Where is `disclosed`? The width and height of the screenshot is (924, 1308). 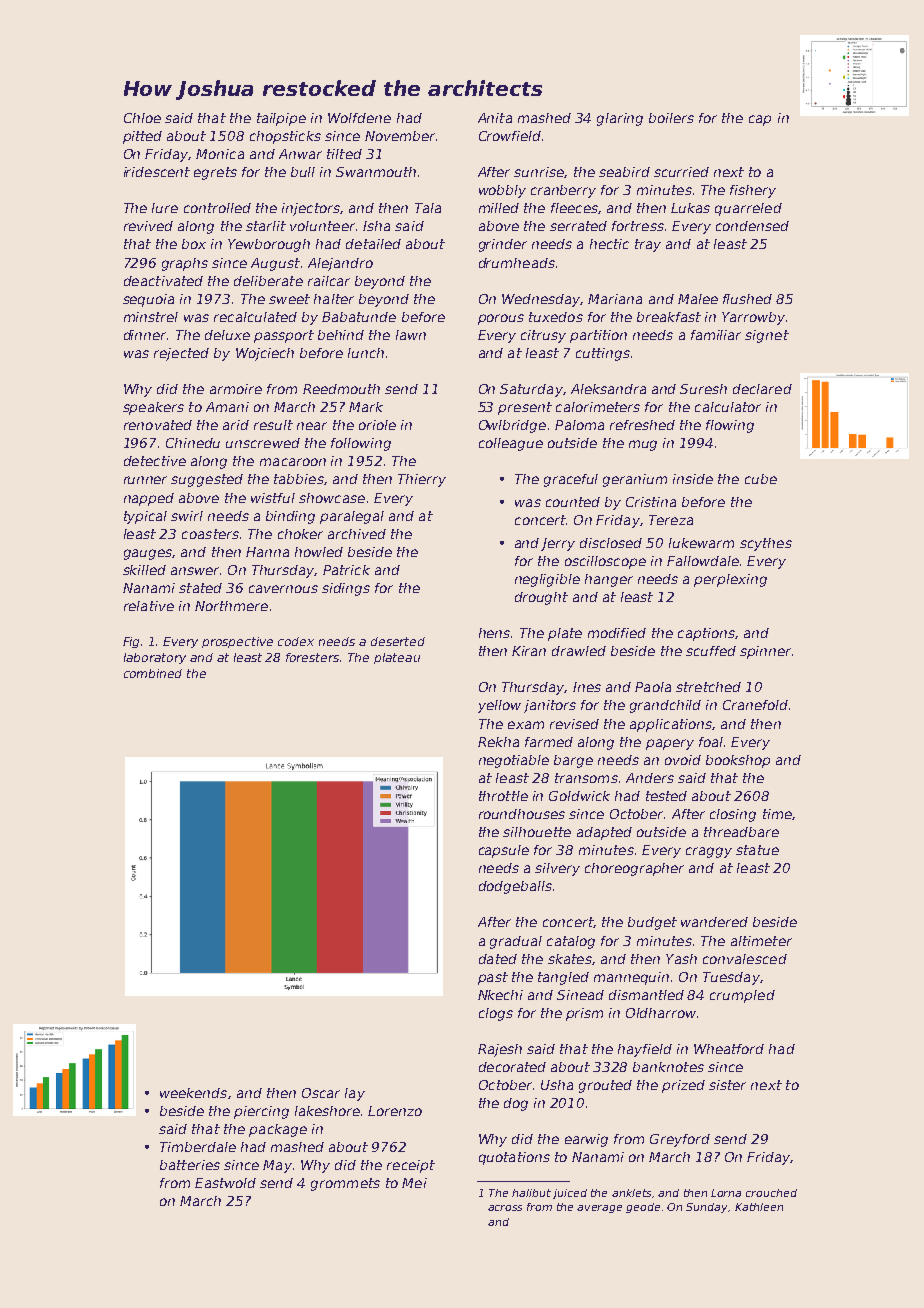 disclosed is located at coordinates (611, 543).
